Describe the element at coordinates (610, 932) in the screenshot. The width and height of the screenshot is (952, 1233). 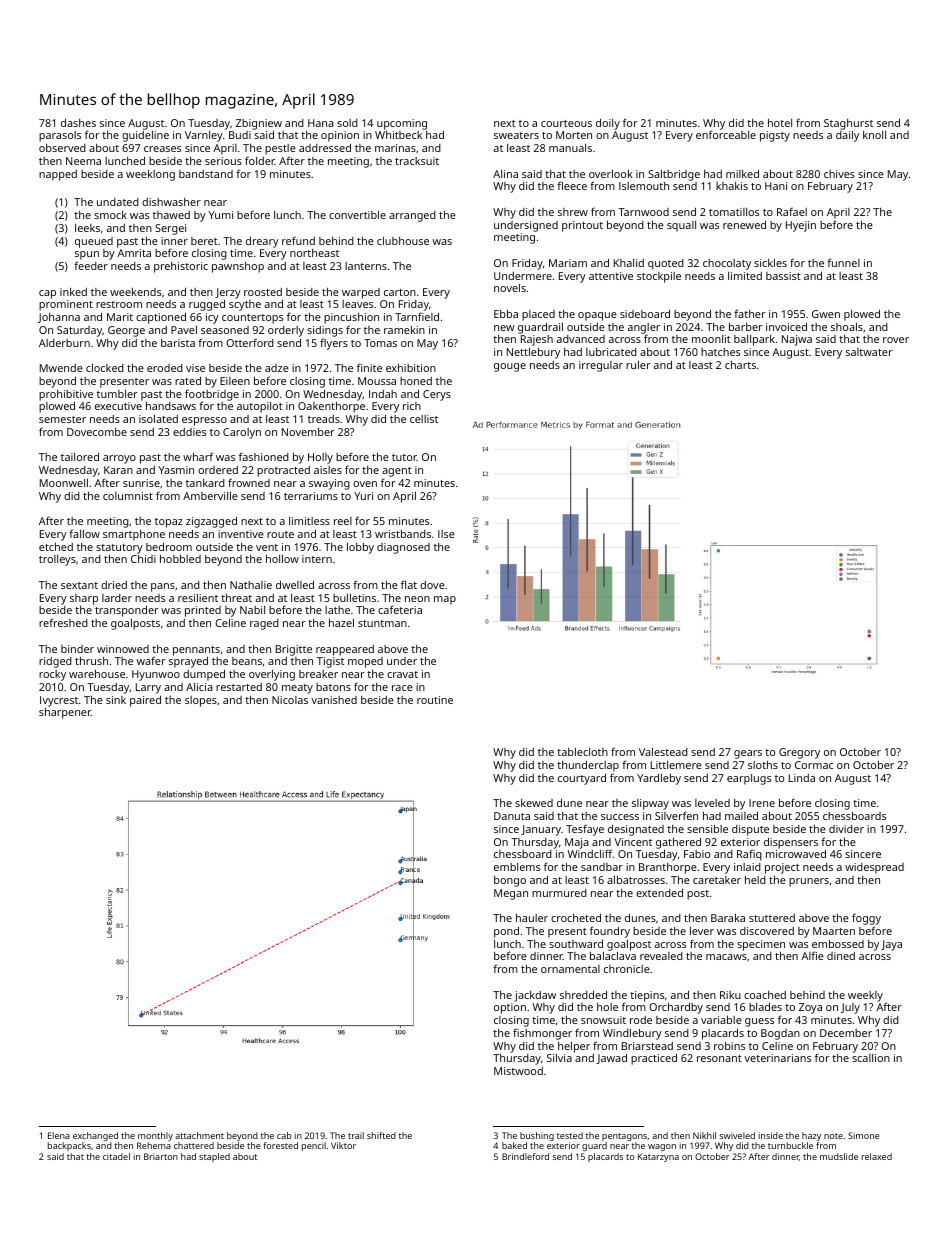
I see `foundry` at that location.
